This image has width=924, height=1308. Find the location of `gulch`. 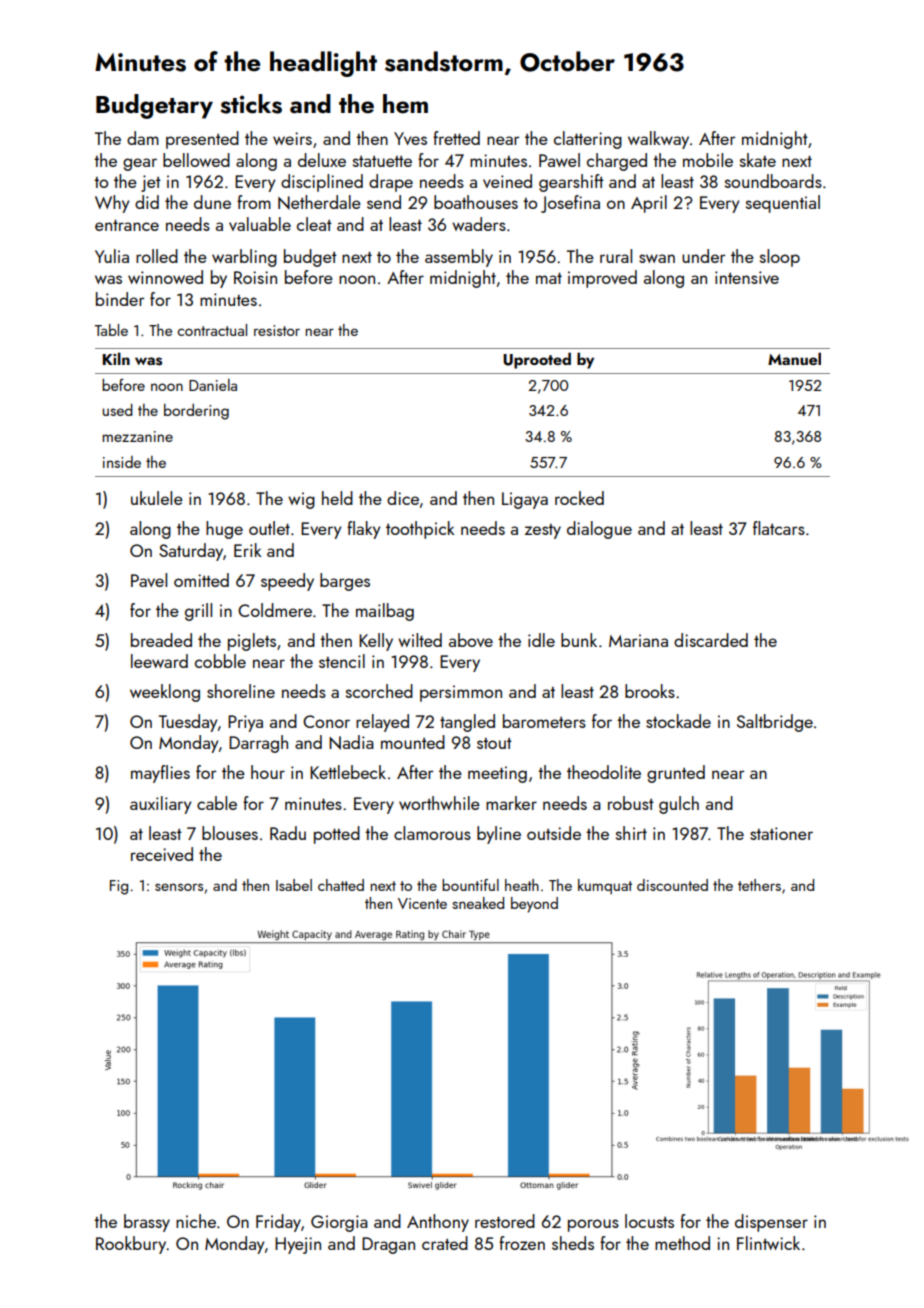

gulch is located at coordinates (679, 805).
